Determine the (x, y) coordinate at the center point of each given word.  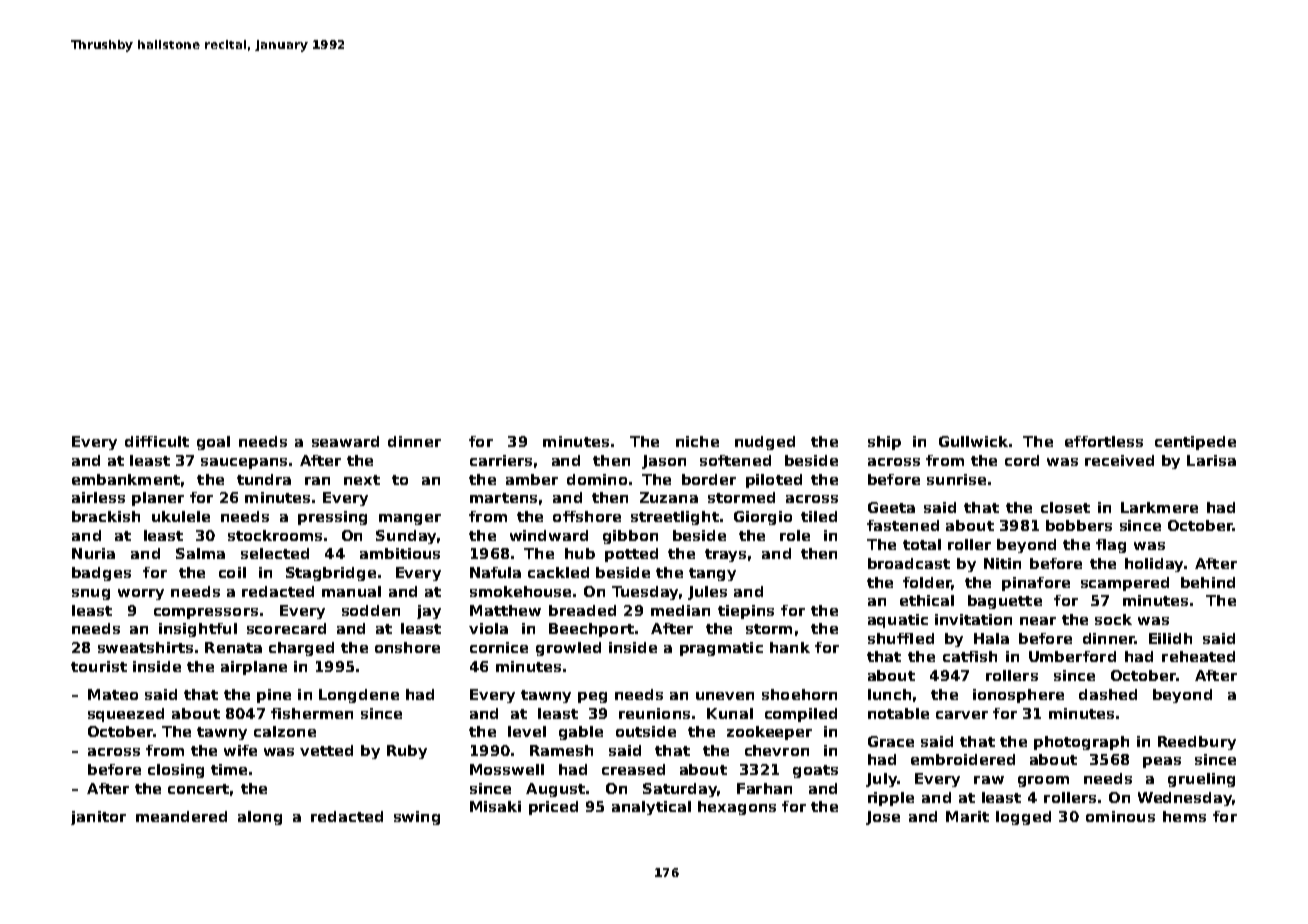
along (260, 818)
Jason (664, 462)
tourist (99, 666)
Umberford (1072, 656)
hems (1184, 816)
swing (417, 818)
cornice (499, 647)
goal (213, 443)
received (1119, 460)
